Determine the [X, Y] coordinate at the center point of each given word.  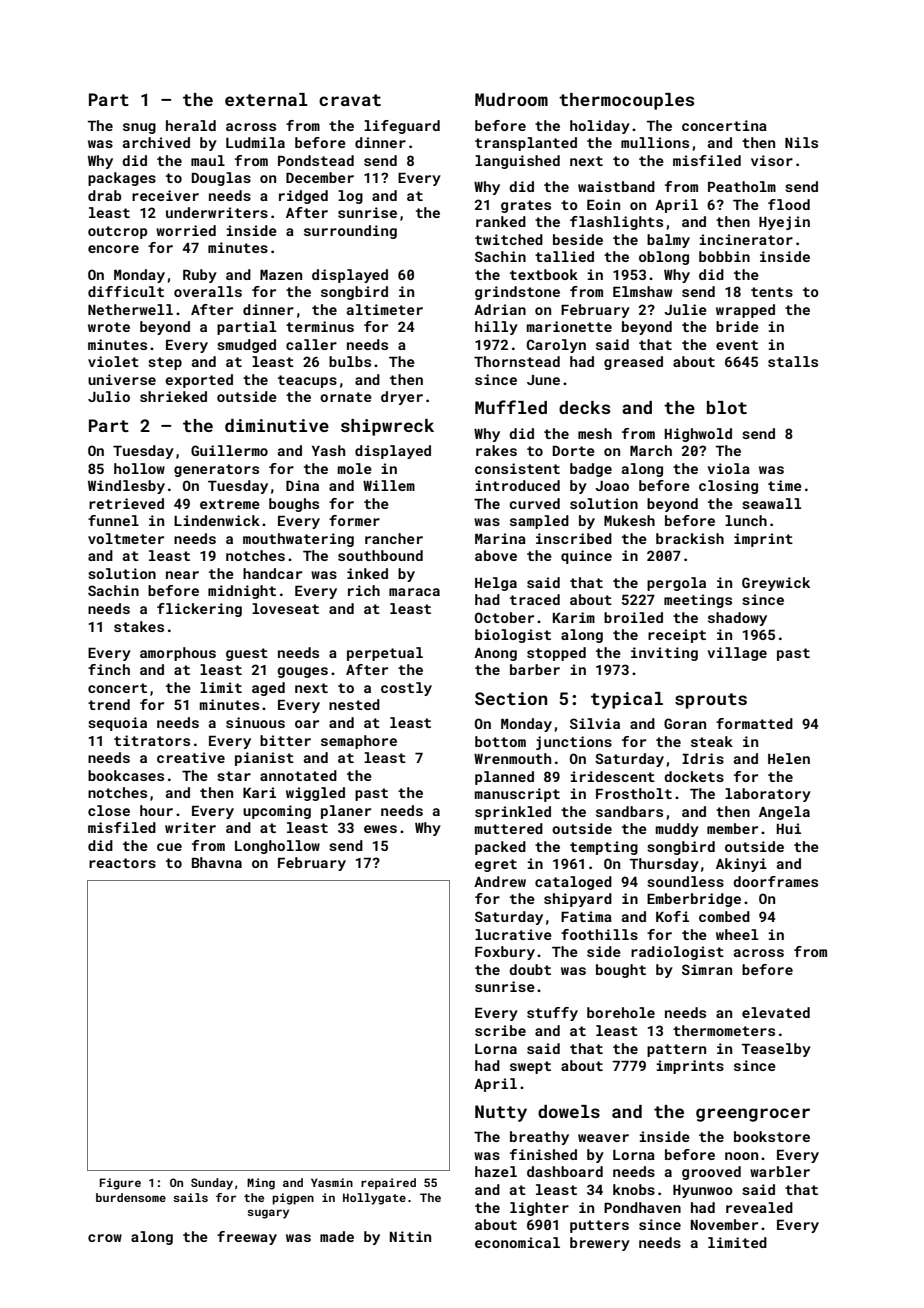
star [234, 776]
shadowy [737, 619]
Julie [685, 309]
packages [122, 179]
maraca [414, 592]
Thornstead [517, 361]
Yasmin [332, 1182]
